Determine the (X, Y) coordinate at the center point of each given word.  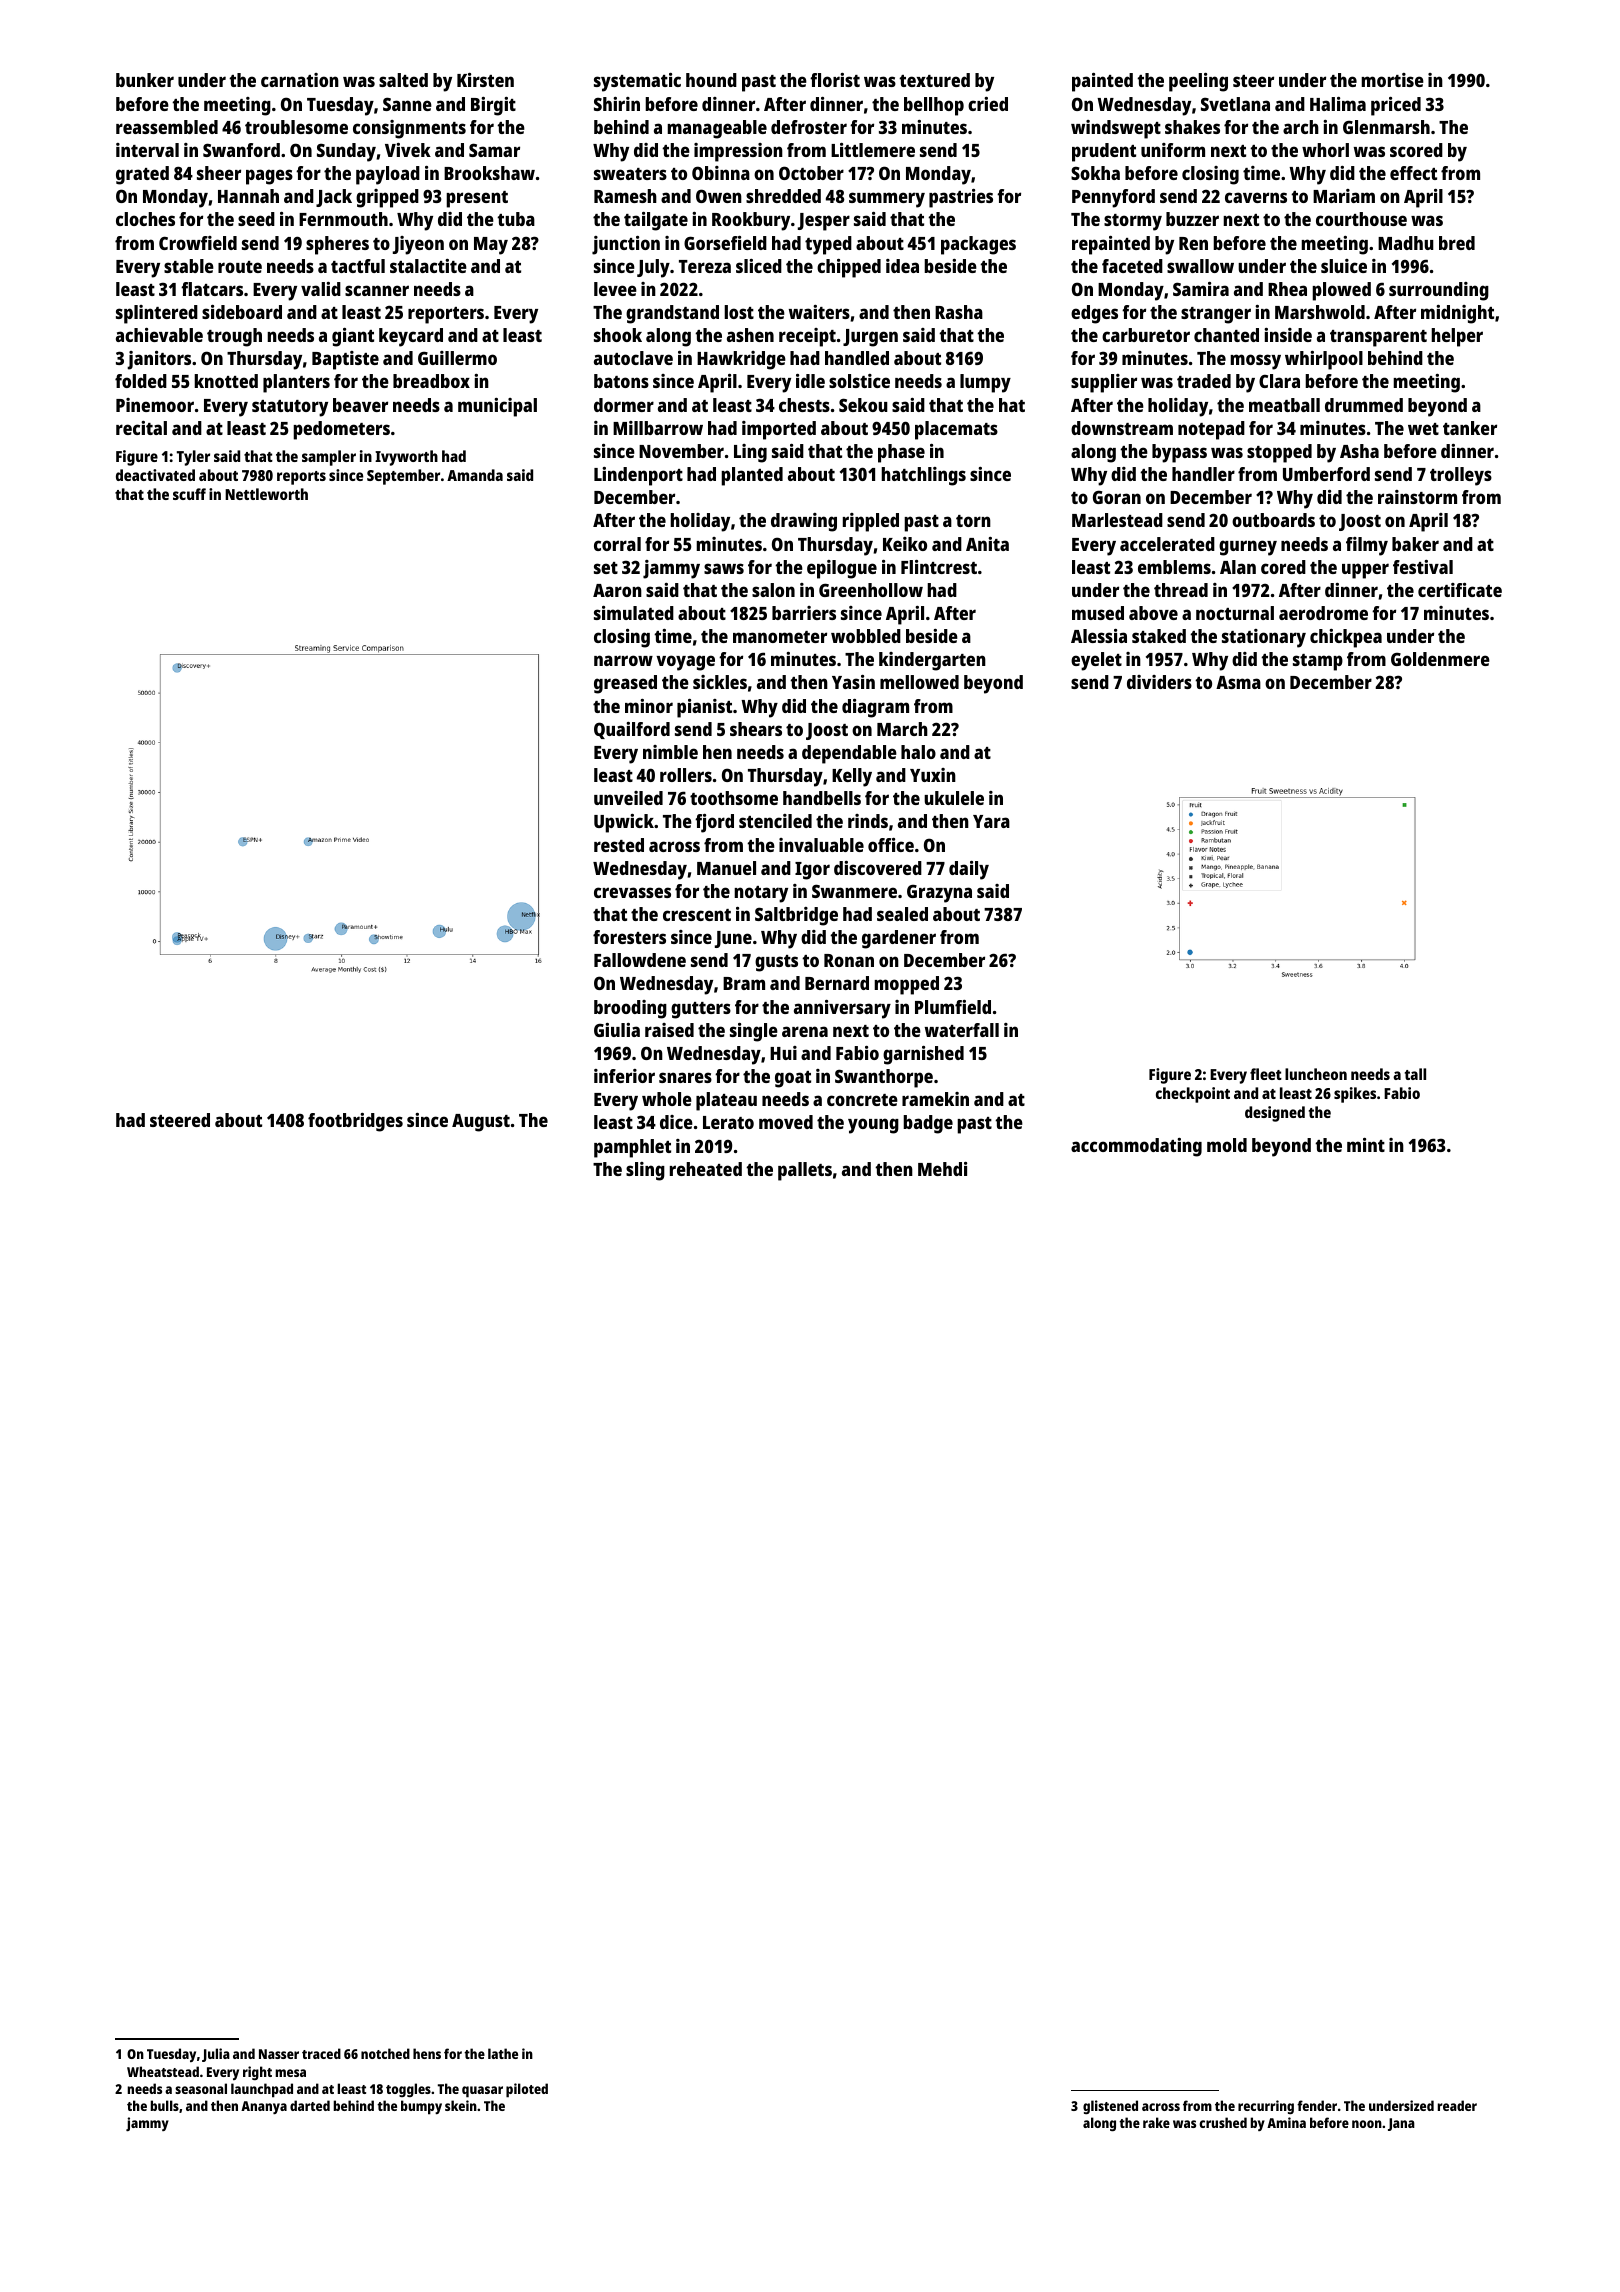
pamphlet (632, 1148)
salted (403, 80)
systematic (637, 82)
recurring (1266, 2107)
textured (934, 80)
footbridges (355, 1122)
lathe (503, 2053)
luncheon (1316, 1074)
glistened (1110, 2107)
